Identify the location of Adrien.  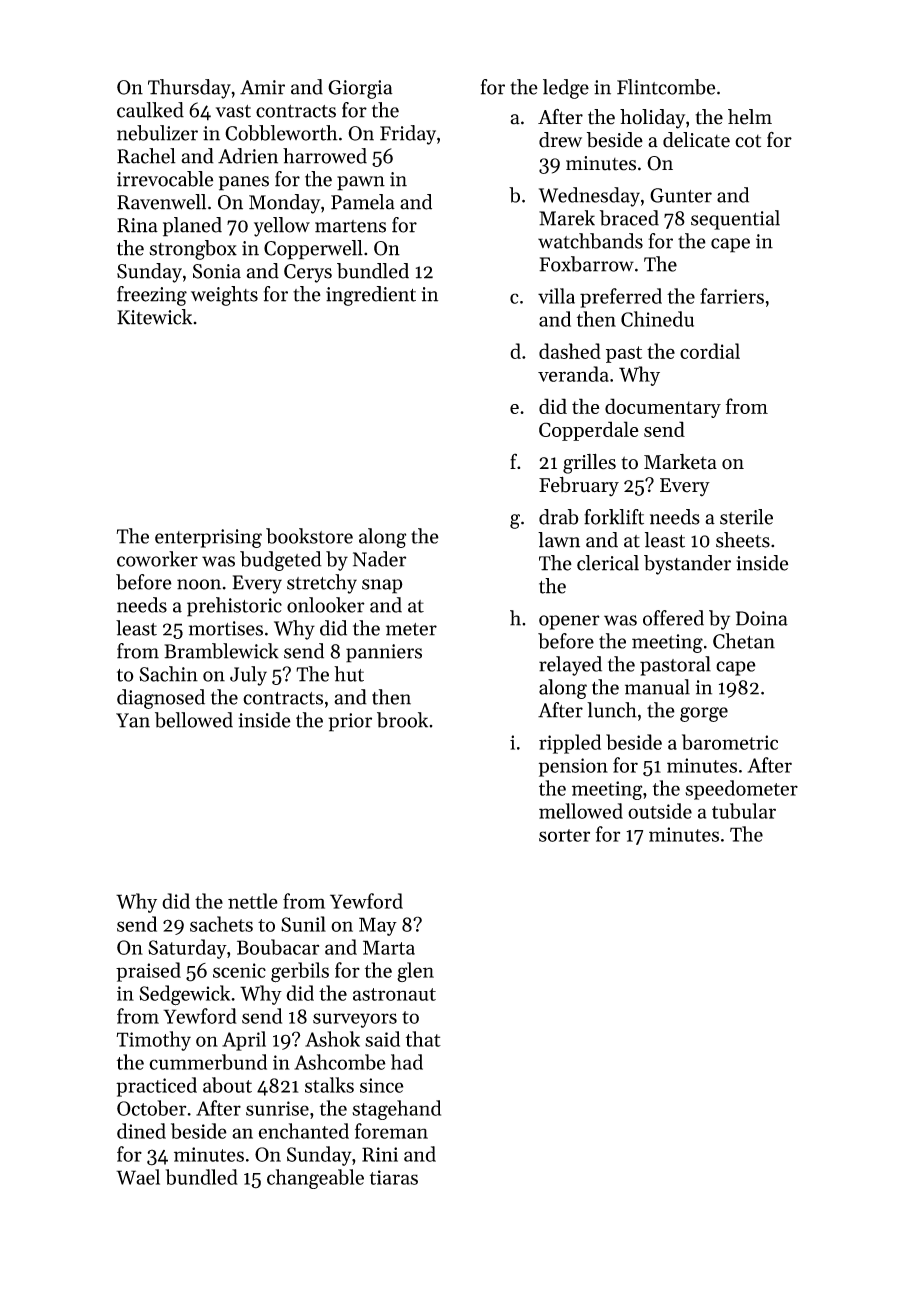
(248, 156).
